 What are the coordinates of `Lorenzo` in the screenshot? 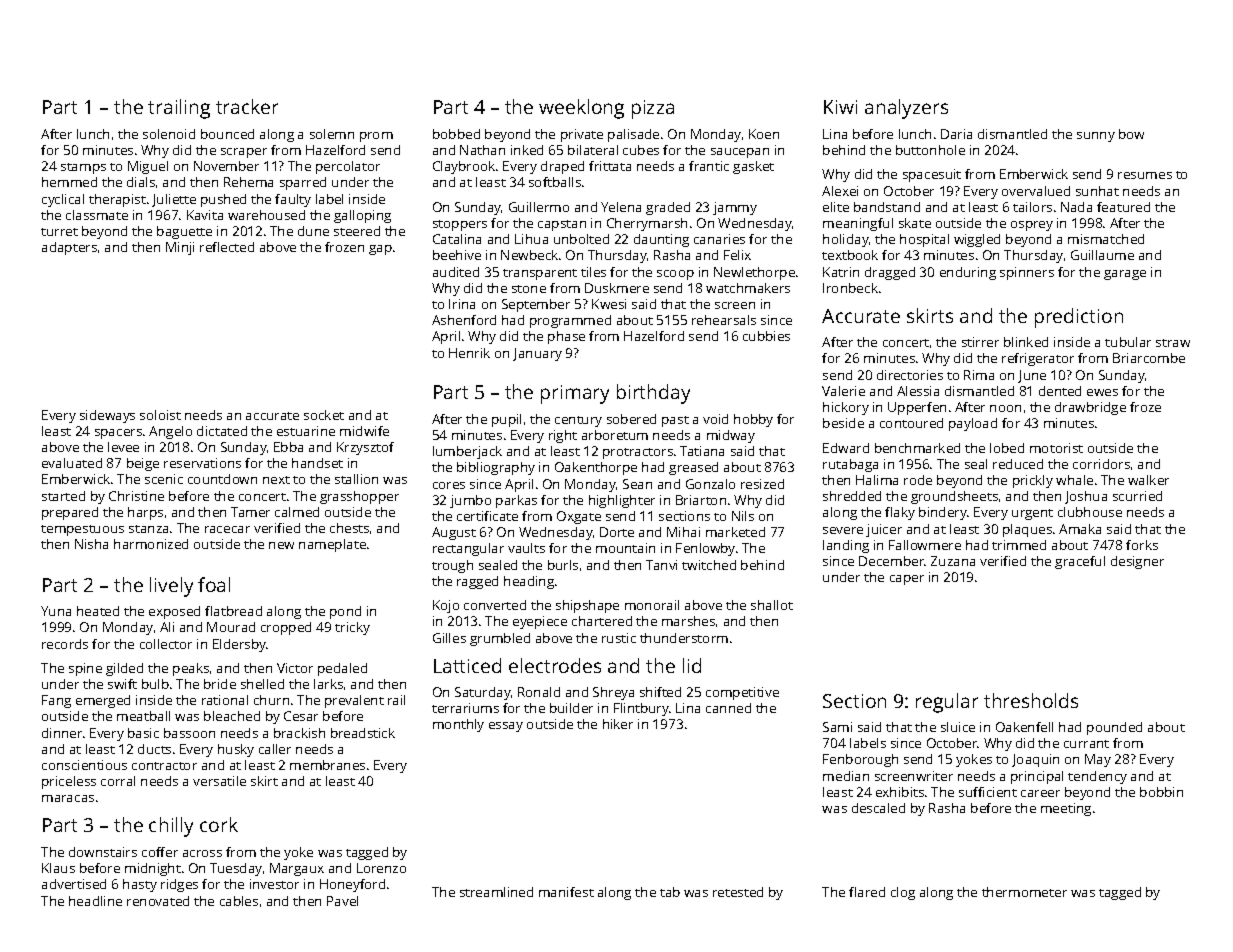 It's located at (381, 868).
